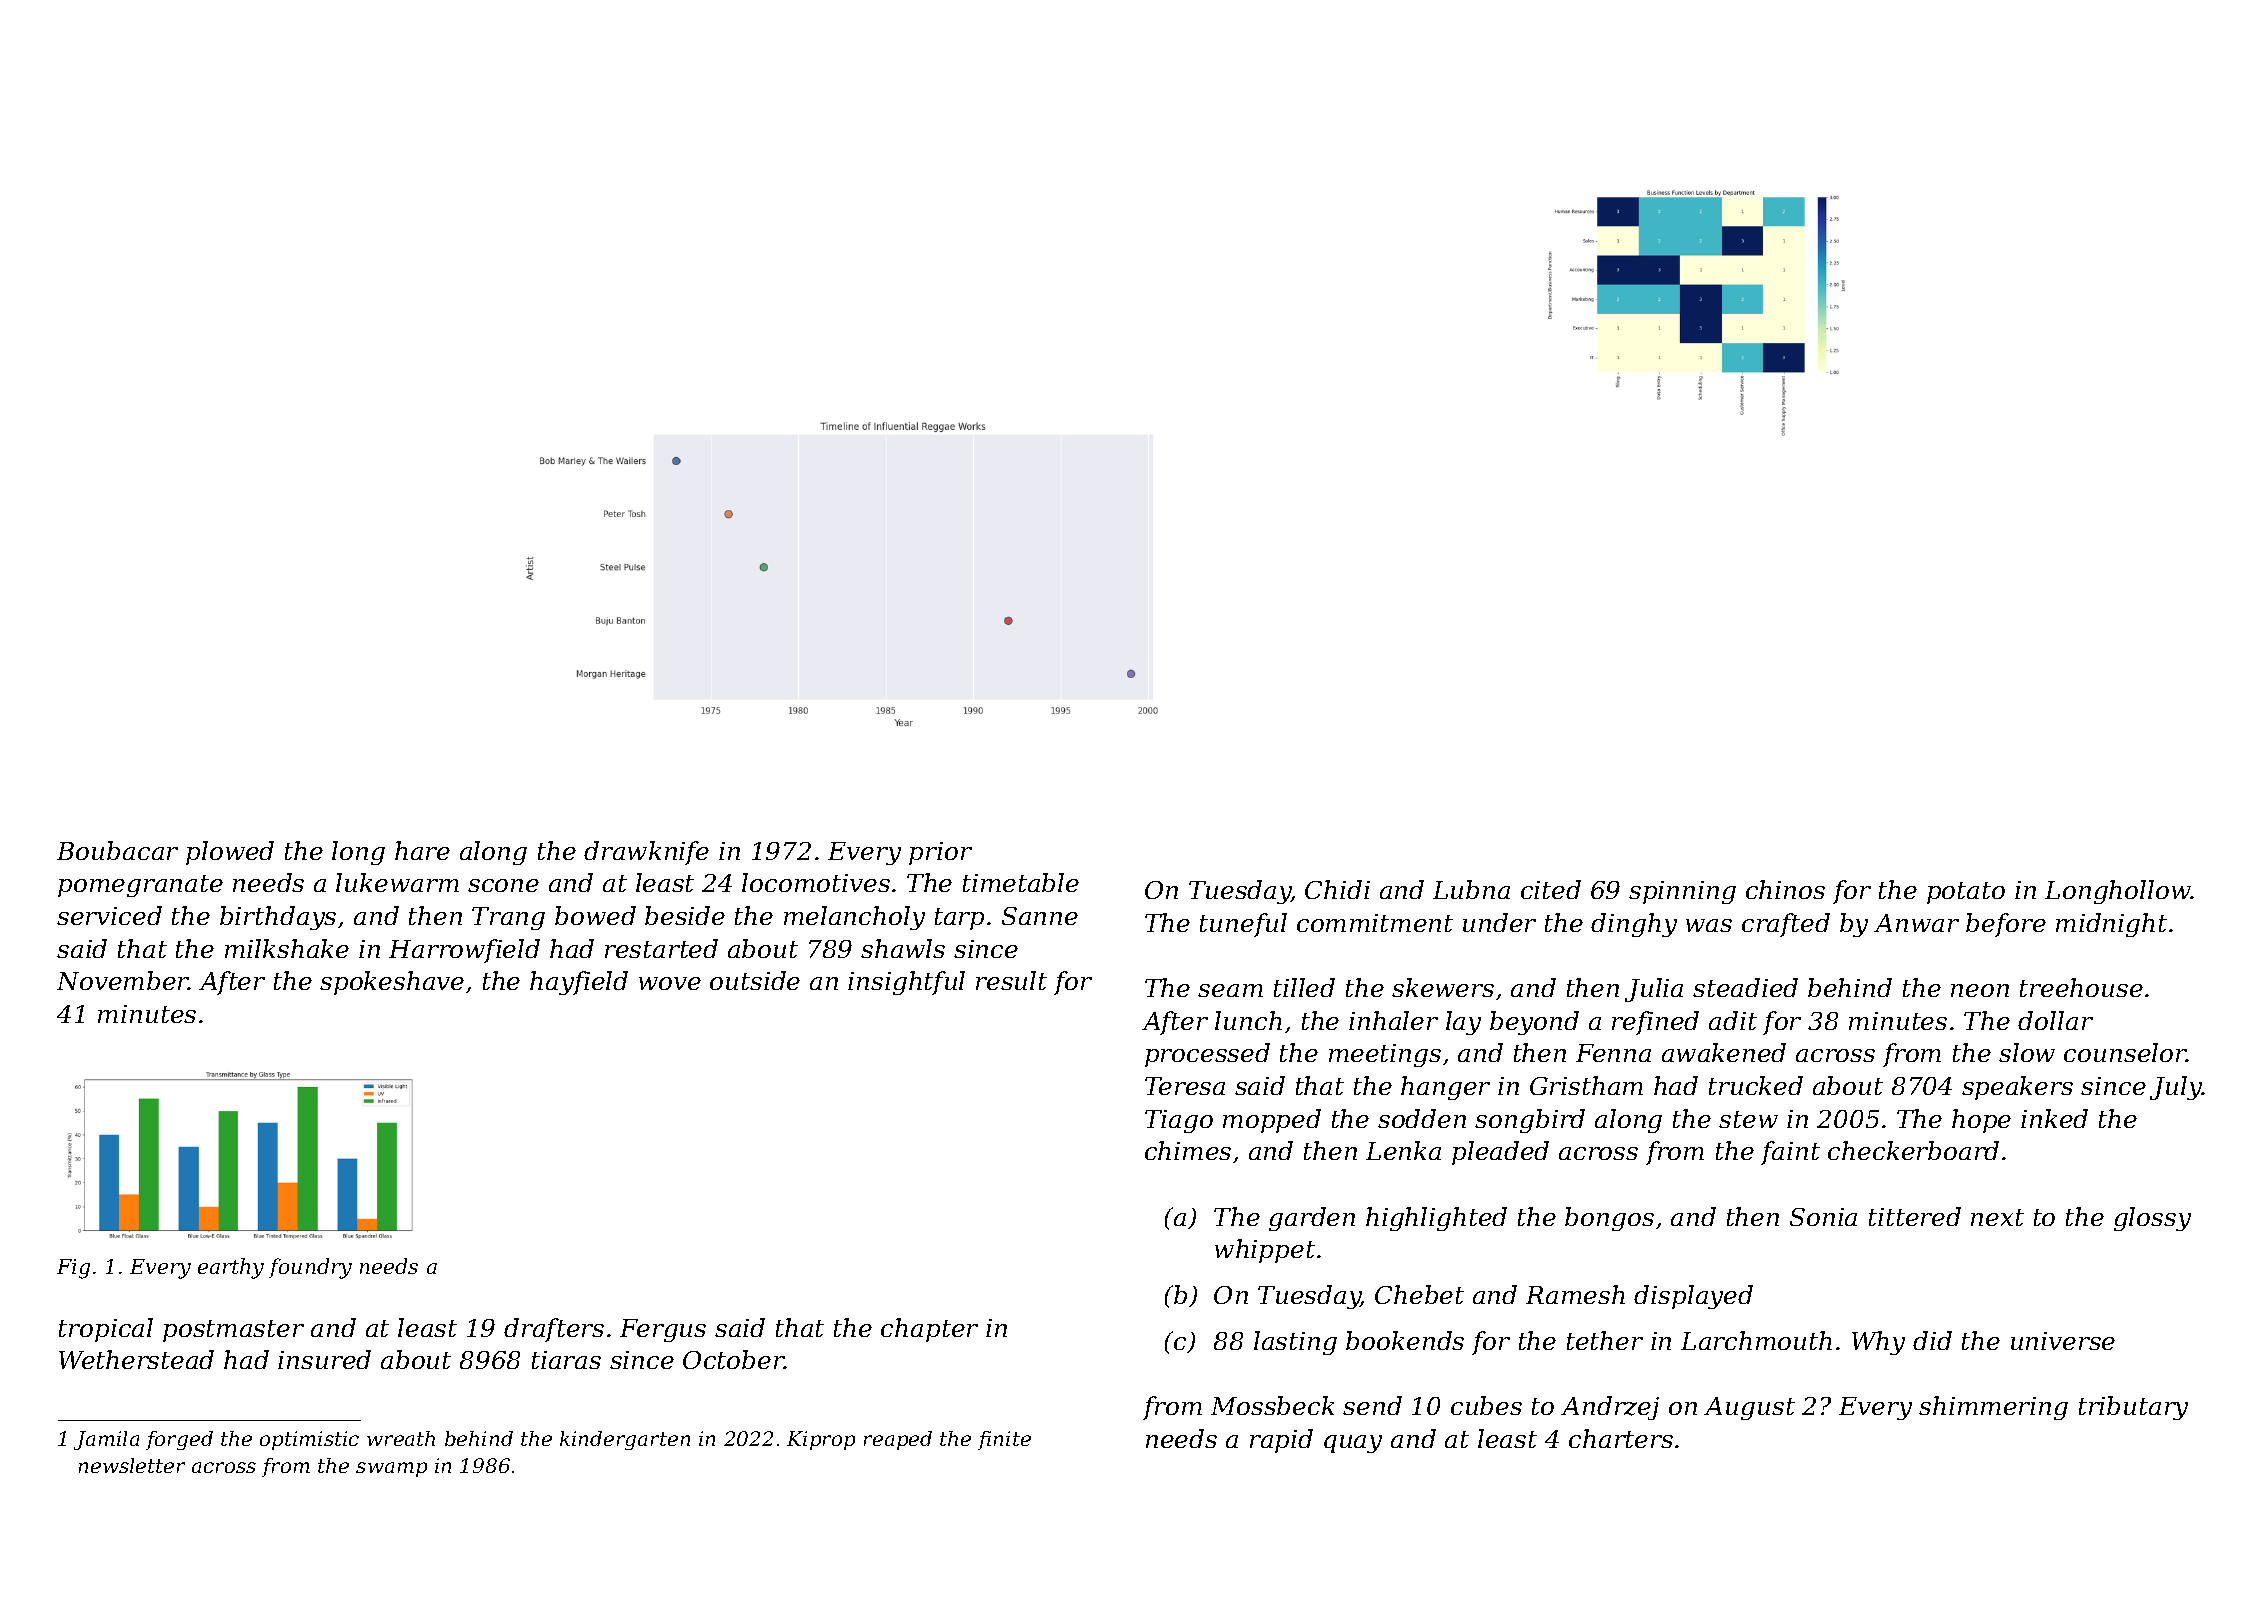 The image size is (2265, 1601). What do you see at coordinates (1745, 987) in the page?
I see `steadied` at bounding box center [1745, 987].
